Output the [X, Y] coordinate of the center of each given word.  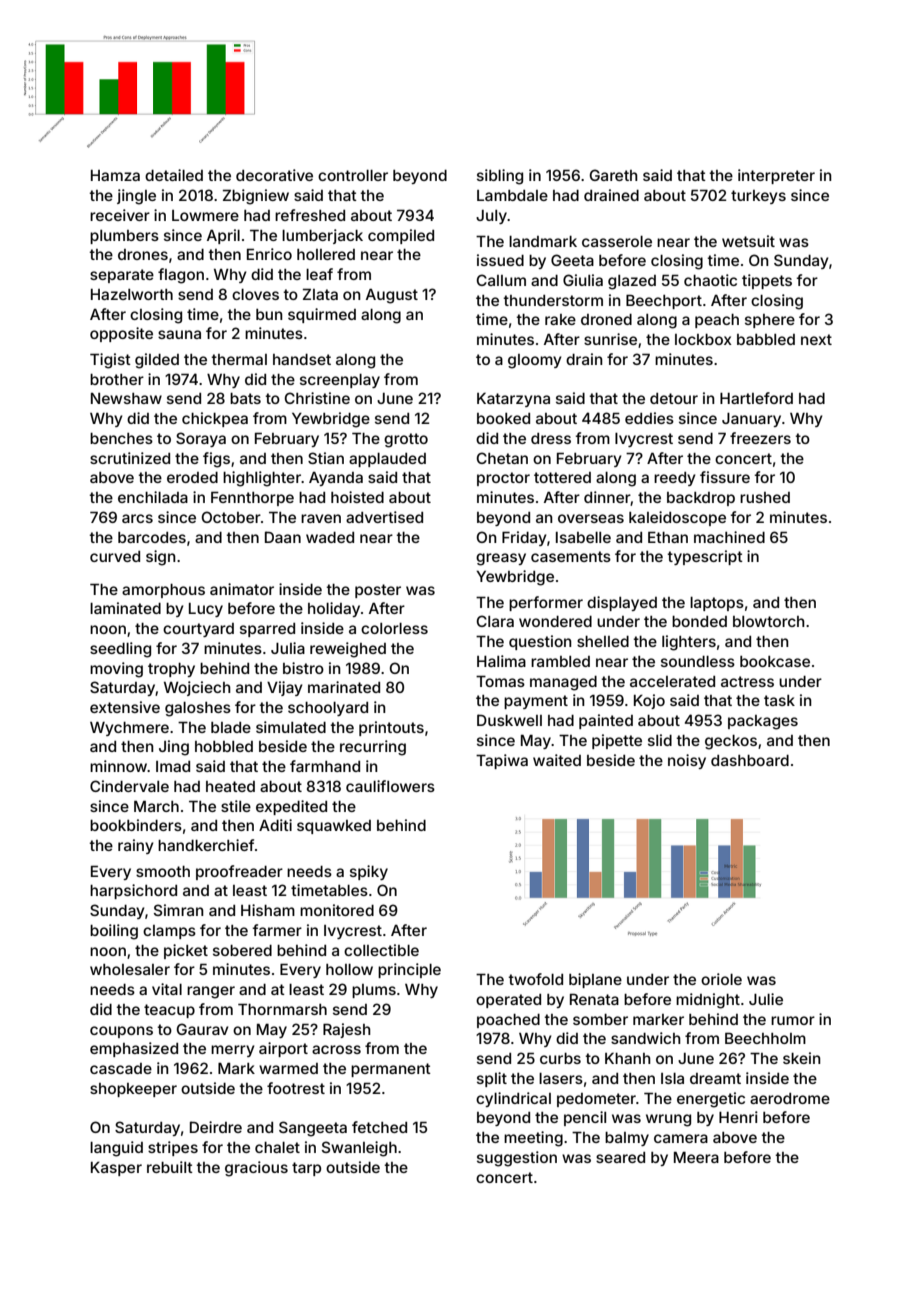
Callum [501, 280]
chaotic [710, 280]
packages [763, 722]
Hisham [268, 910]
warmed [288, 1068]
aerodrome [790, 1098]
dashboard [750, 760]
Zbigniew [256, 197]
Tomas [500, 681]
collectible [381, 950]
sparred [267, 630]
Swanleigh [359, 1149]
